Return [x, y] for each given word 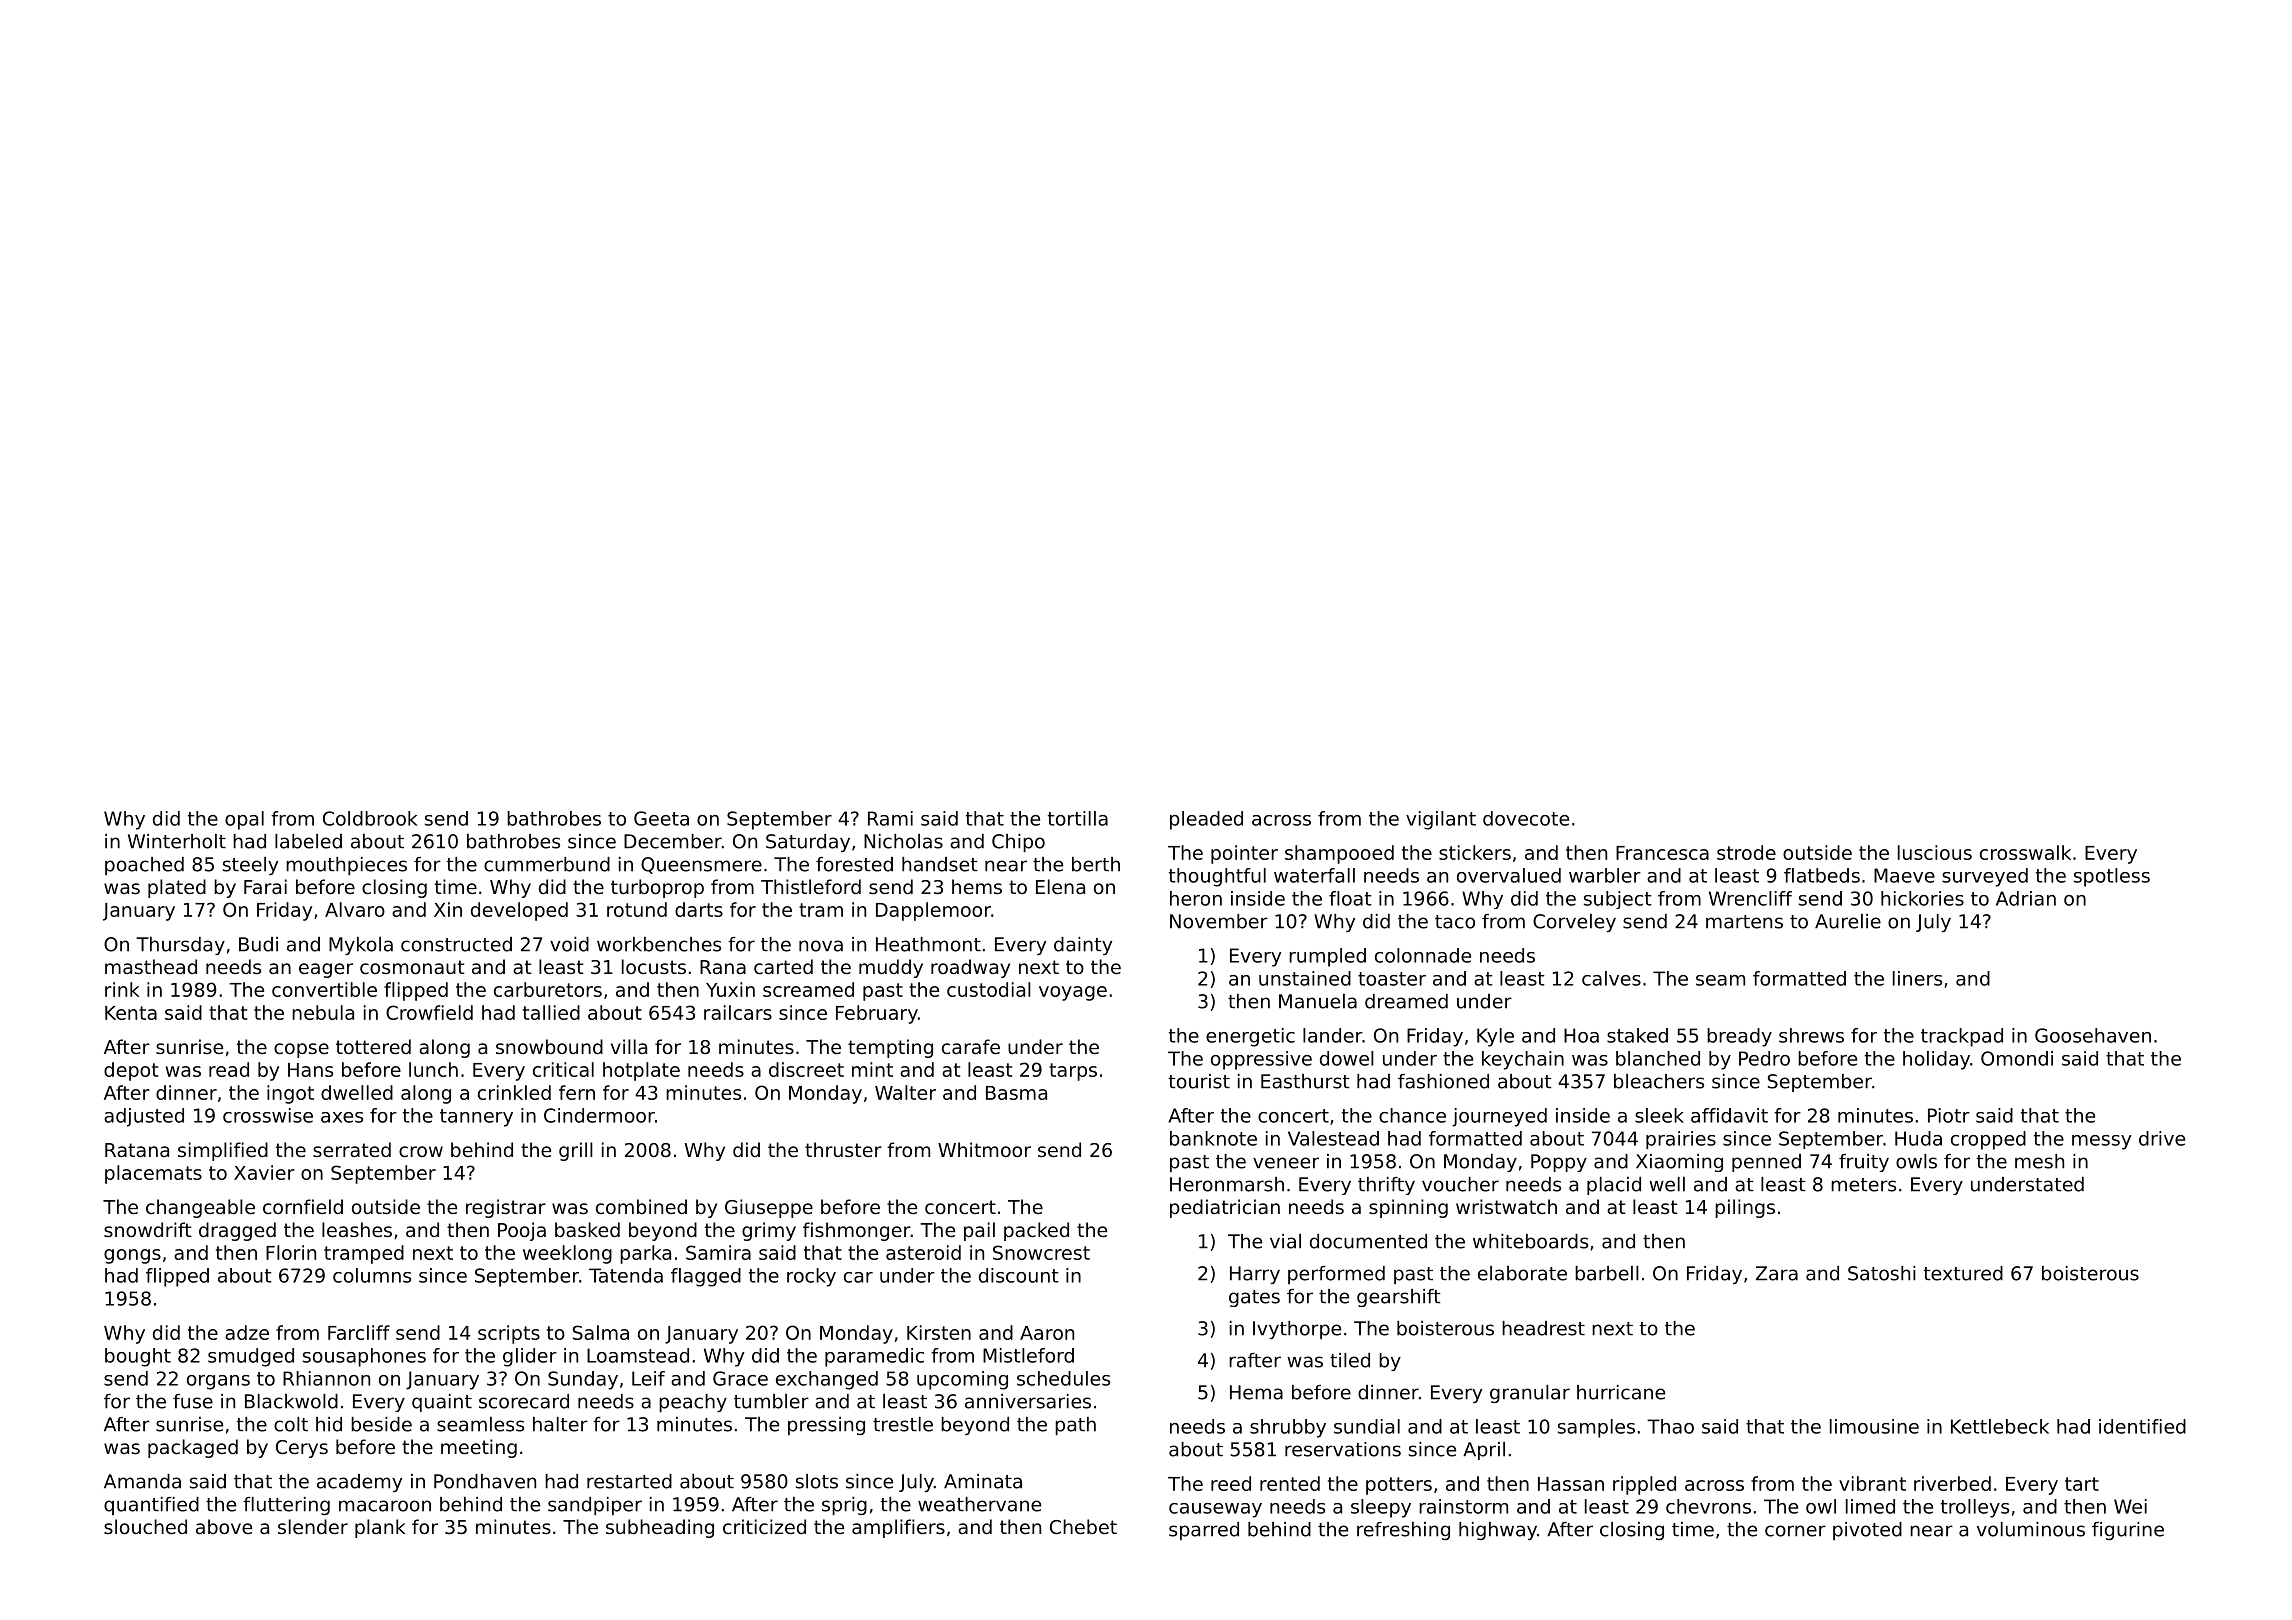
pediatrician [1225, 1208]
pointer [1244, 854]
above [224, 1526]
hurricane [1621, 1392]
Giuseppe [769, 1208]
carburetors [548, 989]
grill [576, 1151]
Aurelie [1848, 921]
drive [2162, 1138]
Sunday [583, 1380]
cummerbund [547, 864]
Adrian [2026, 898]
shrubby [1288, 1428]
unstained [1305, 978]
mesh [2039, 1161]
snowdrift [148, 1229]
